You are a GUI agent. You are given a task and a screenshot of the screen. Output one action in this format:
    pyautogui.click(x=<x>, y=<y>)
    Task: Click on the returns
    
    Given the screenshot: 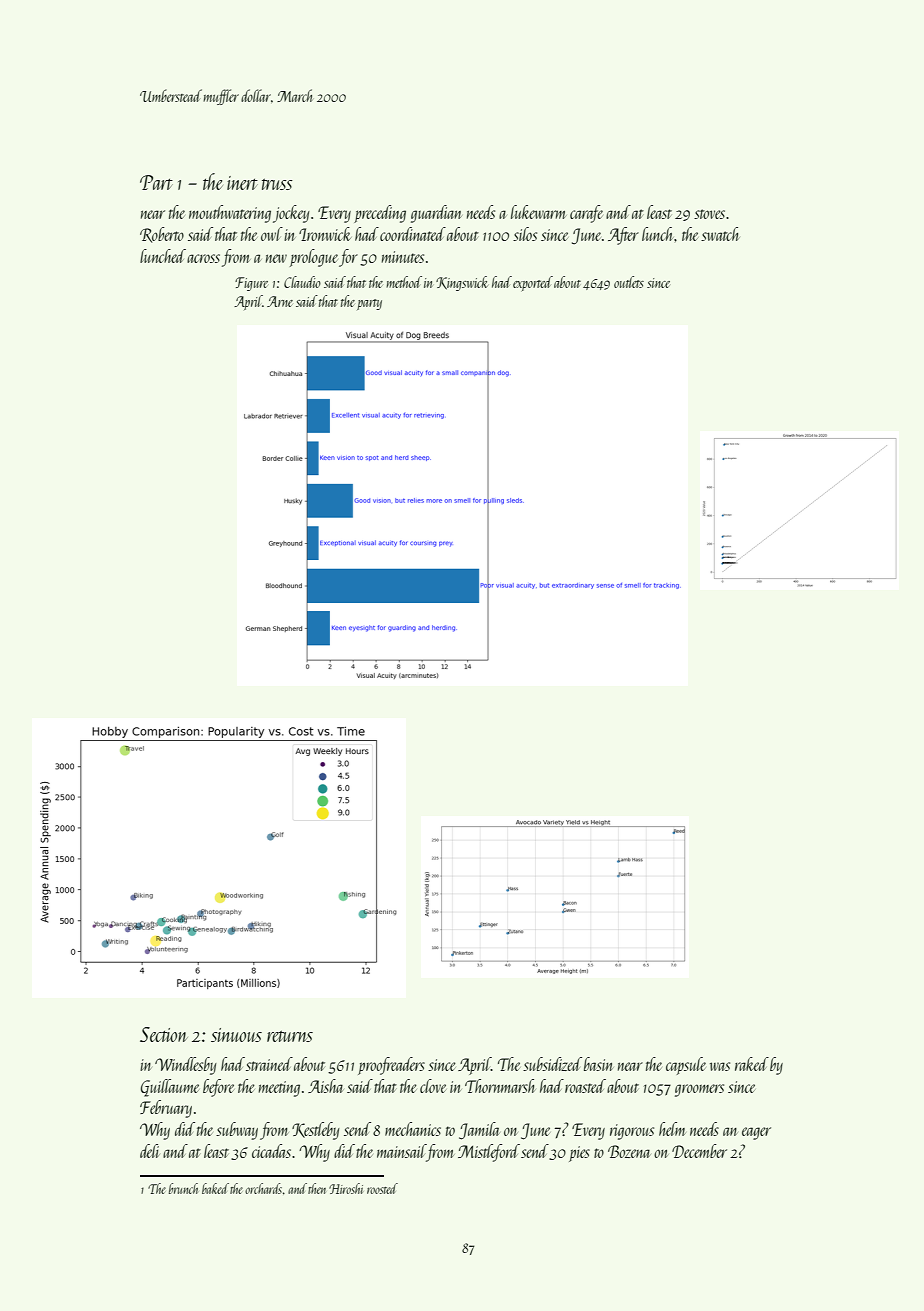 What is the action you would take?
    pyautogui.click(x=290, y=1036)
